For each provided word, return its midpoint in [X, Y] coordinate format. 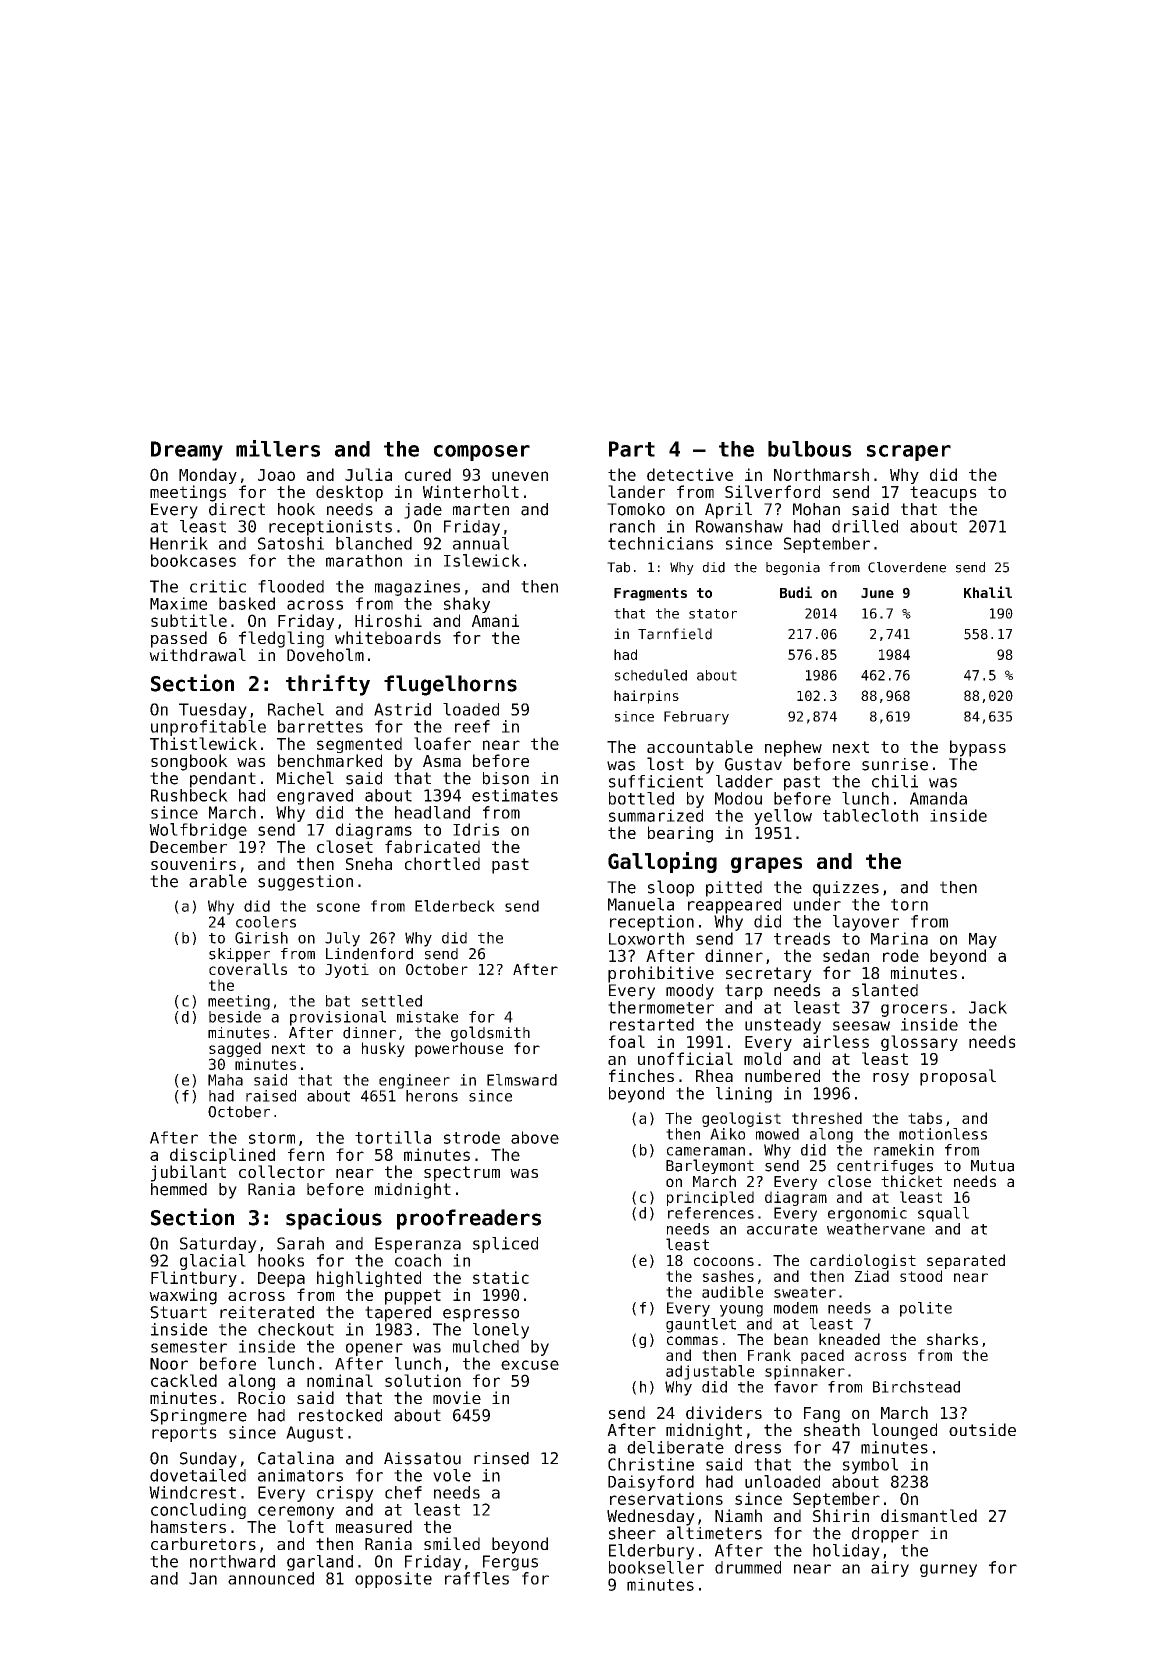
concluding [198, 1511]
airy [890, 1569]
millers [278, 448]
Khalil [988, 592]
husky [383, 1049]
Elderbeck [455, 906]
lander [636, 491]
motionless [943, 1134]
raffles [477, 1578]
